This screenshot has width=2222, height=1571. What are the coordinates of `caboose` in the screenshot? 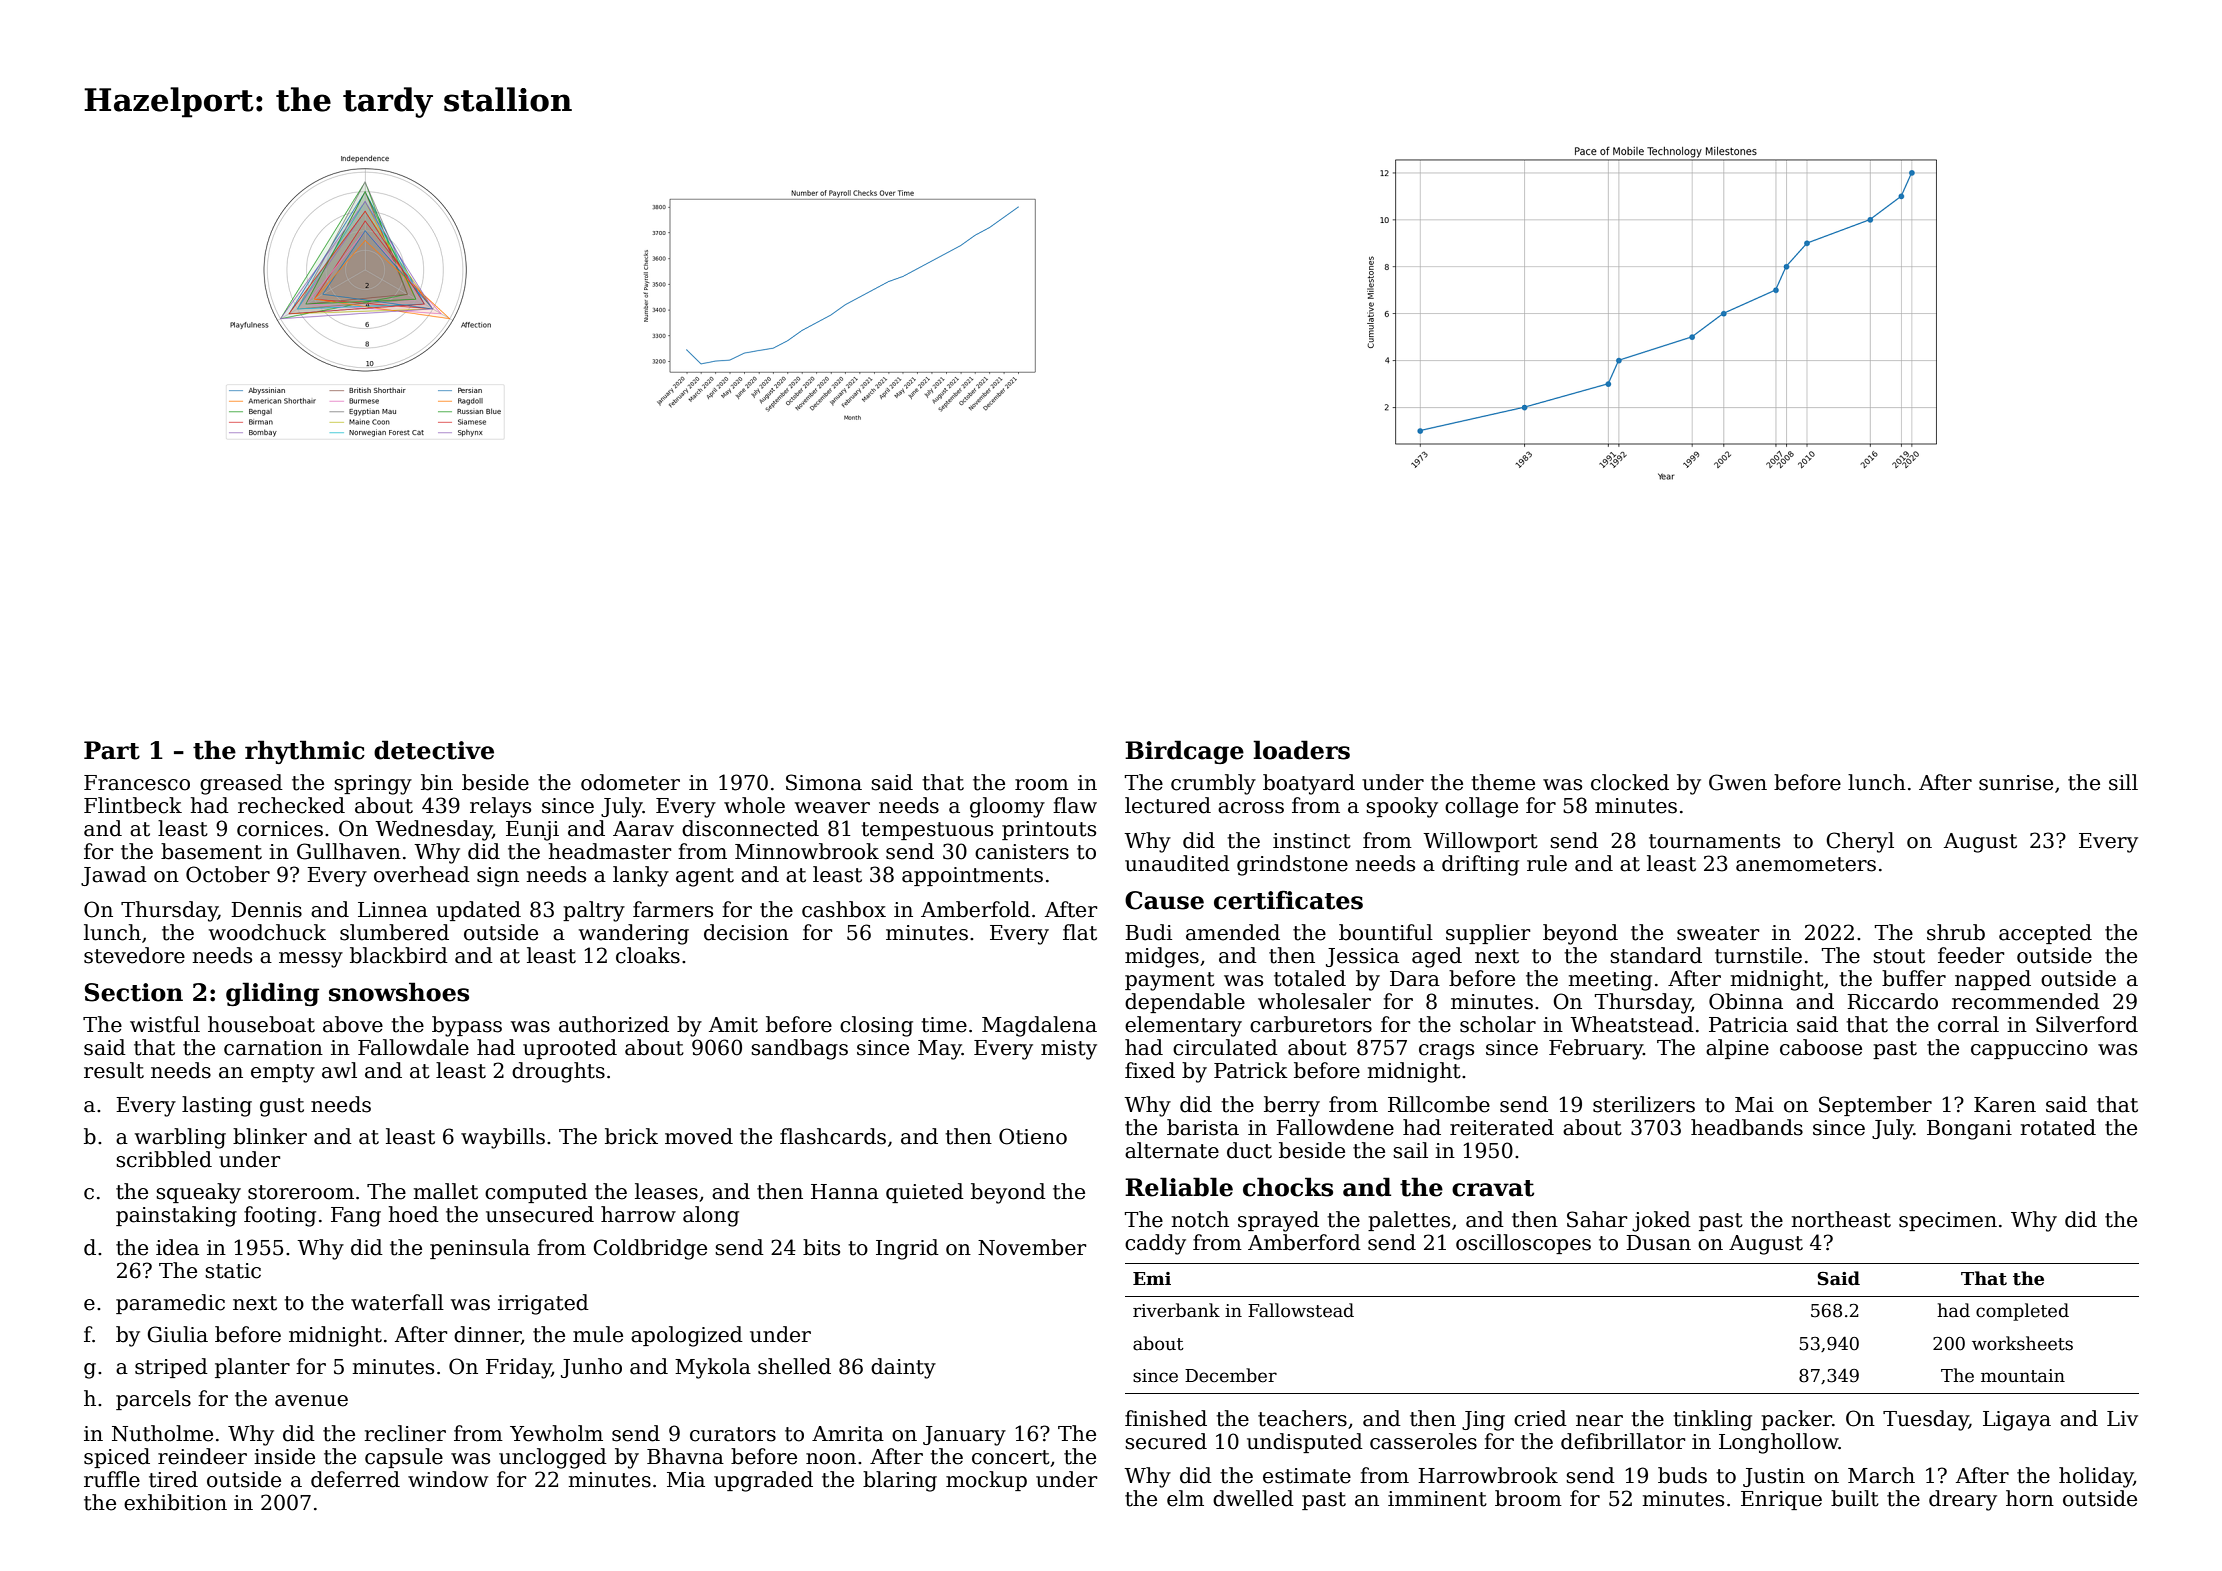 It's located at (1821, 1047).
